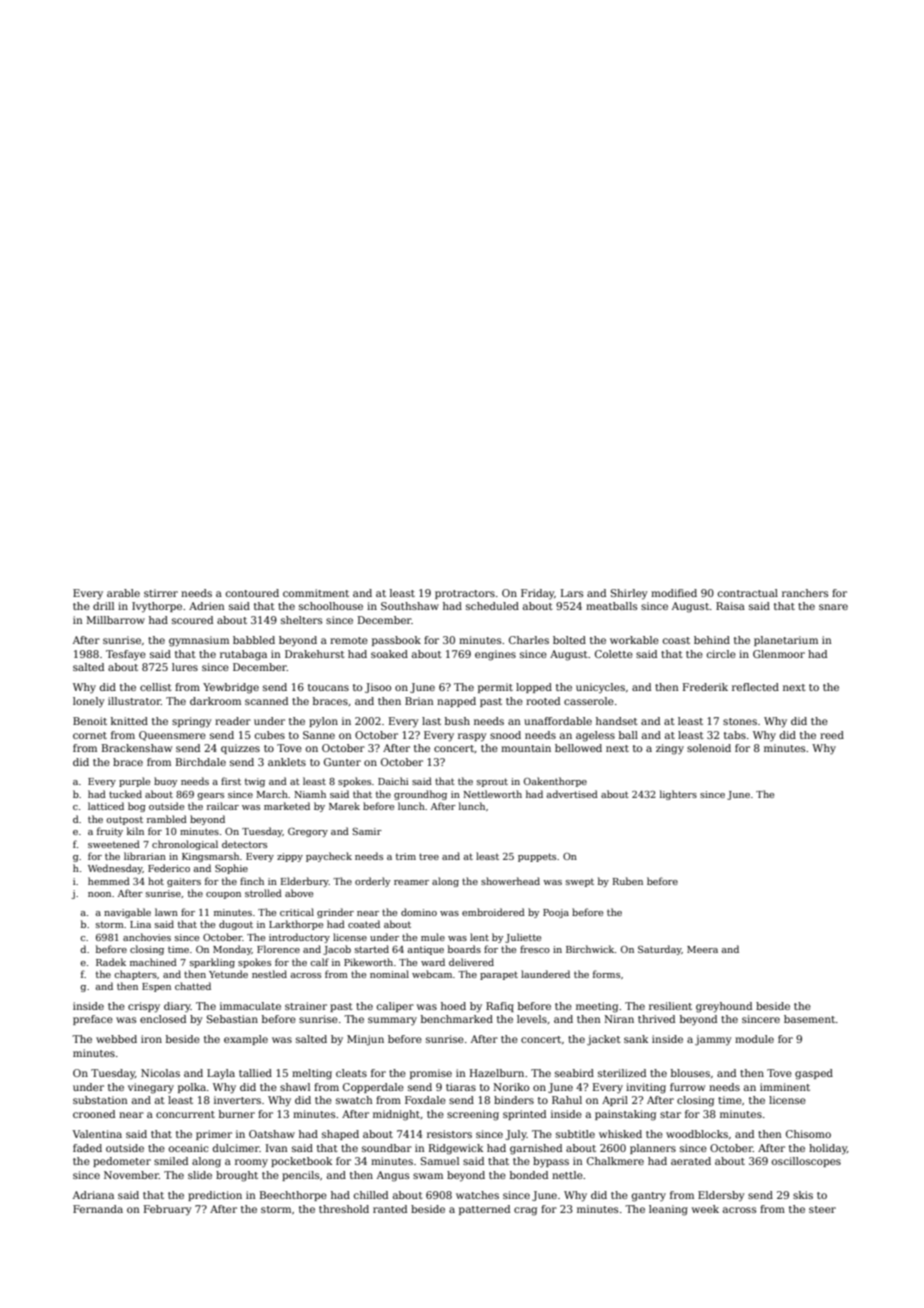  I want to click on ranchers, so click(805, 593).
